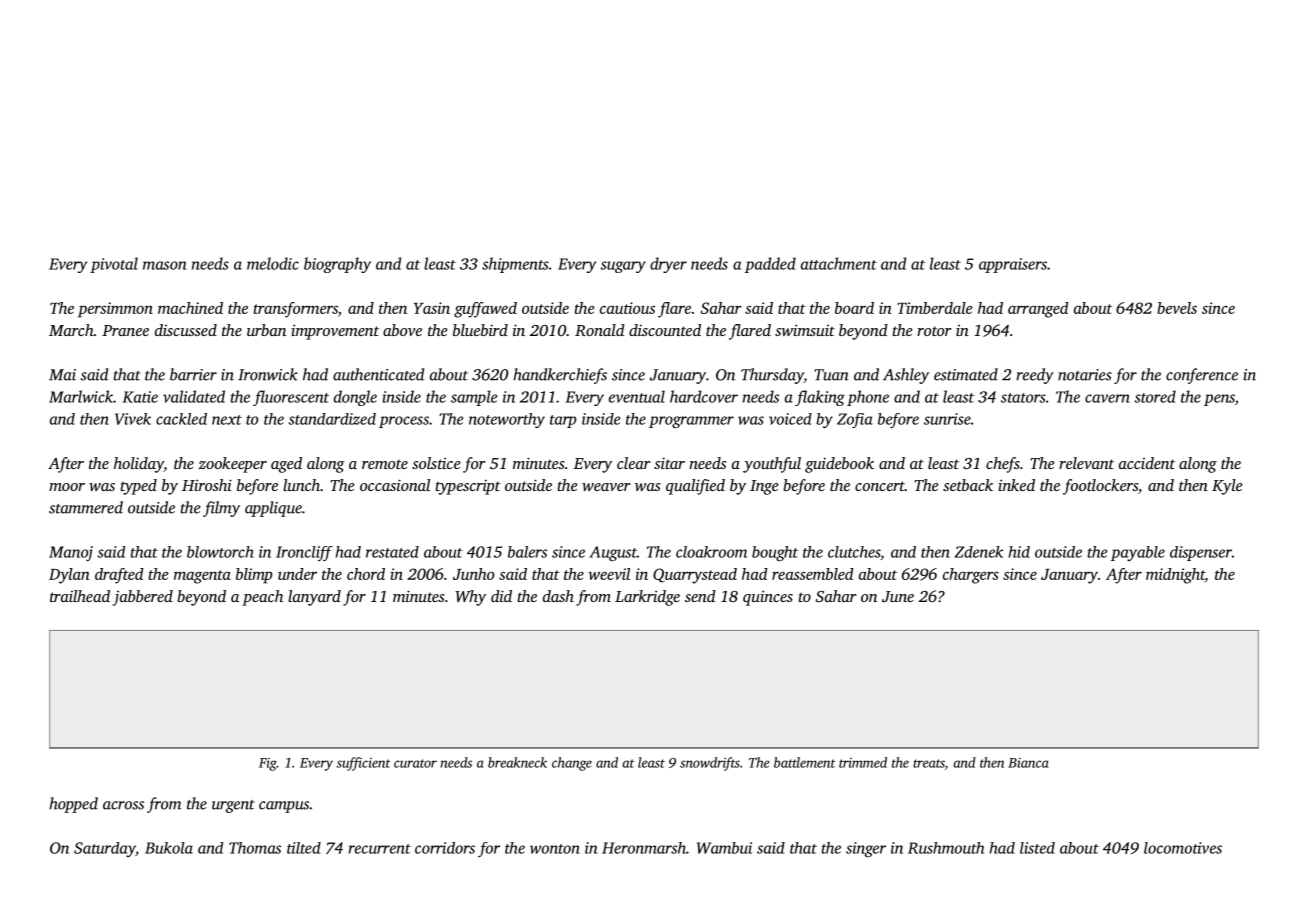 The width and height of the image is (1308, 924). I want to click on stored, so click(1155, 396).
